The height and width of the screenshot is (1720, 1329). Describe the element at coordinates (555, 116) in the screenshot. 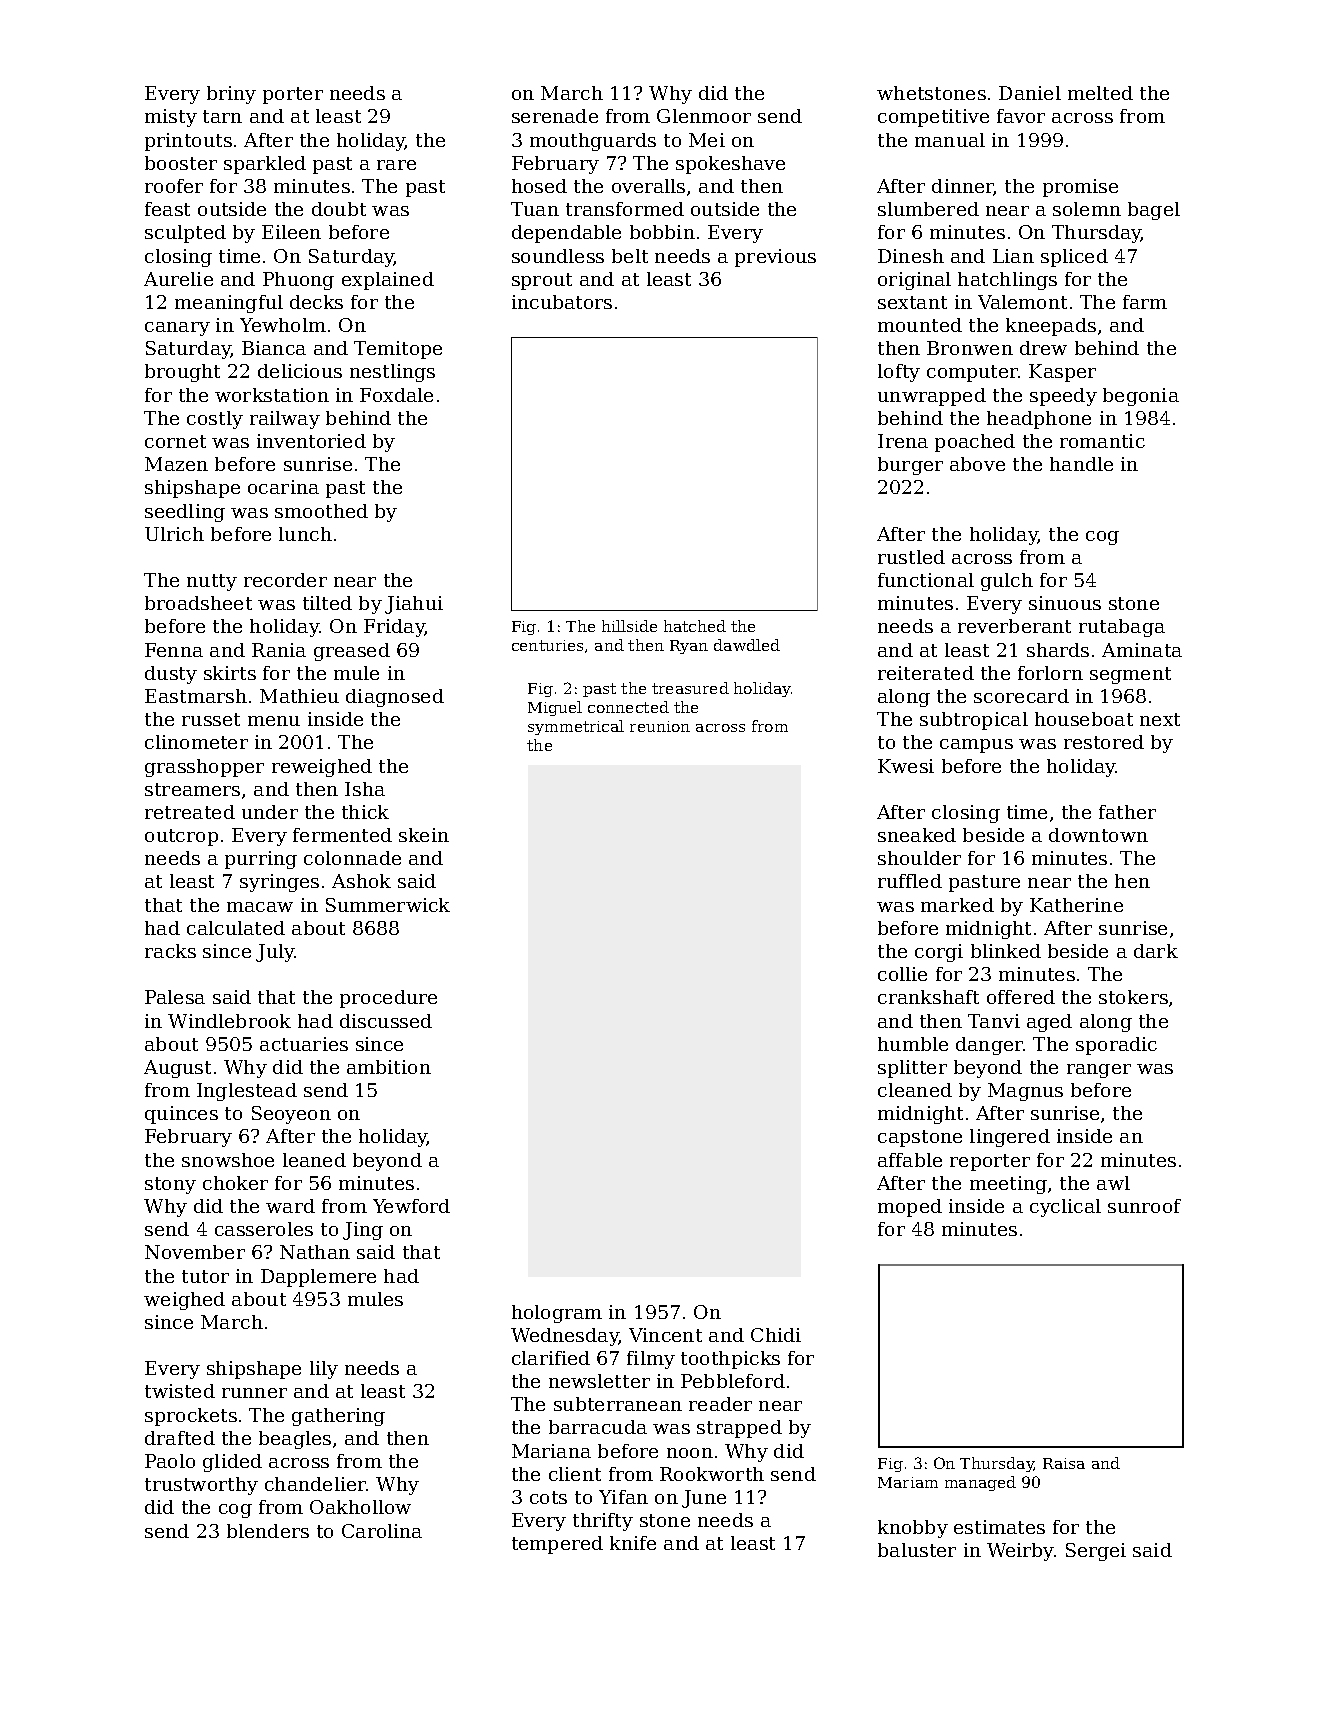

I see `serenade` at that location.
